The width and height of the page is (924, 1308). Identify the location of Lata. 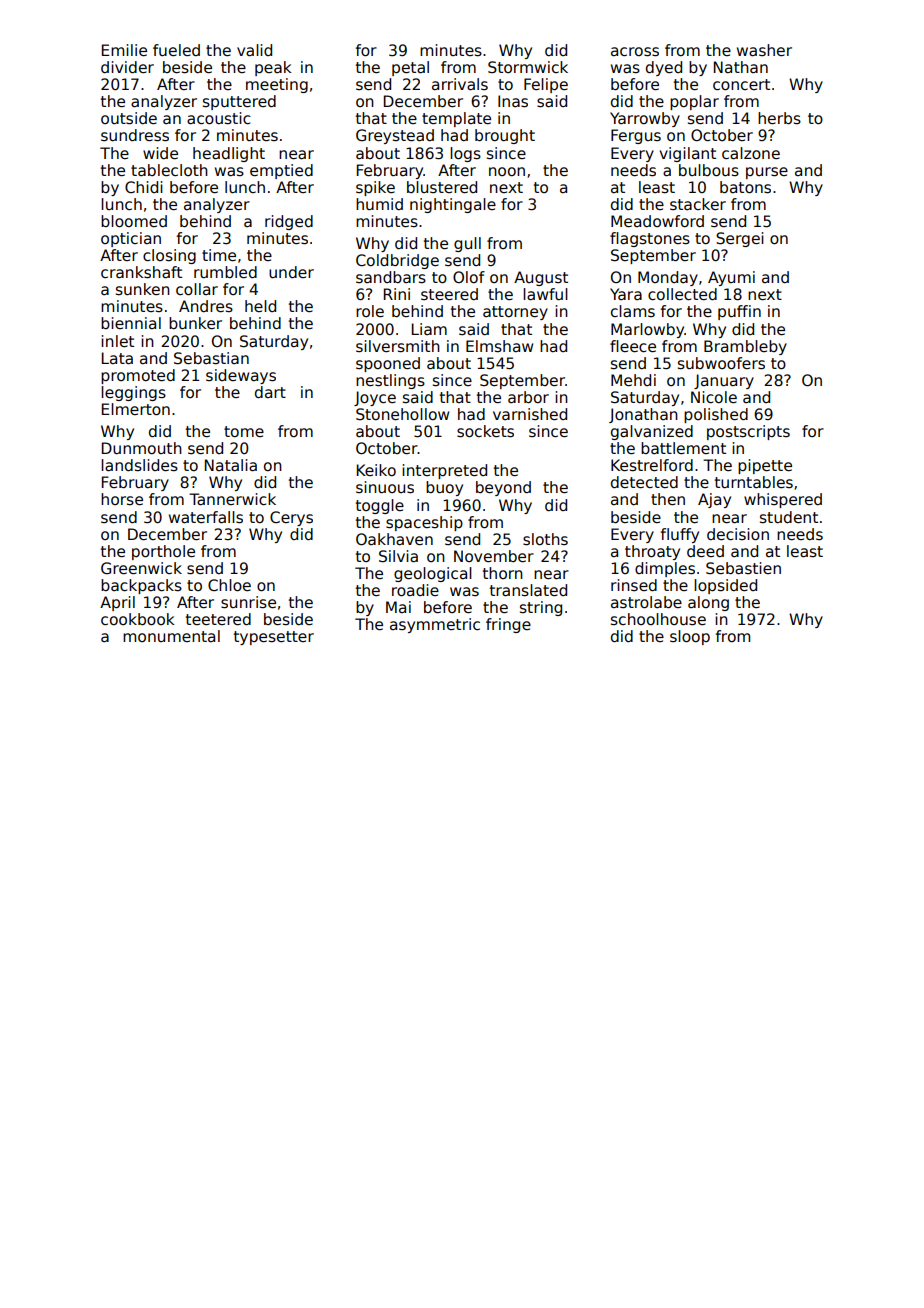
(117, 358).
